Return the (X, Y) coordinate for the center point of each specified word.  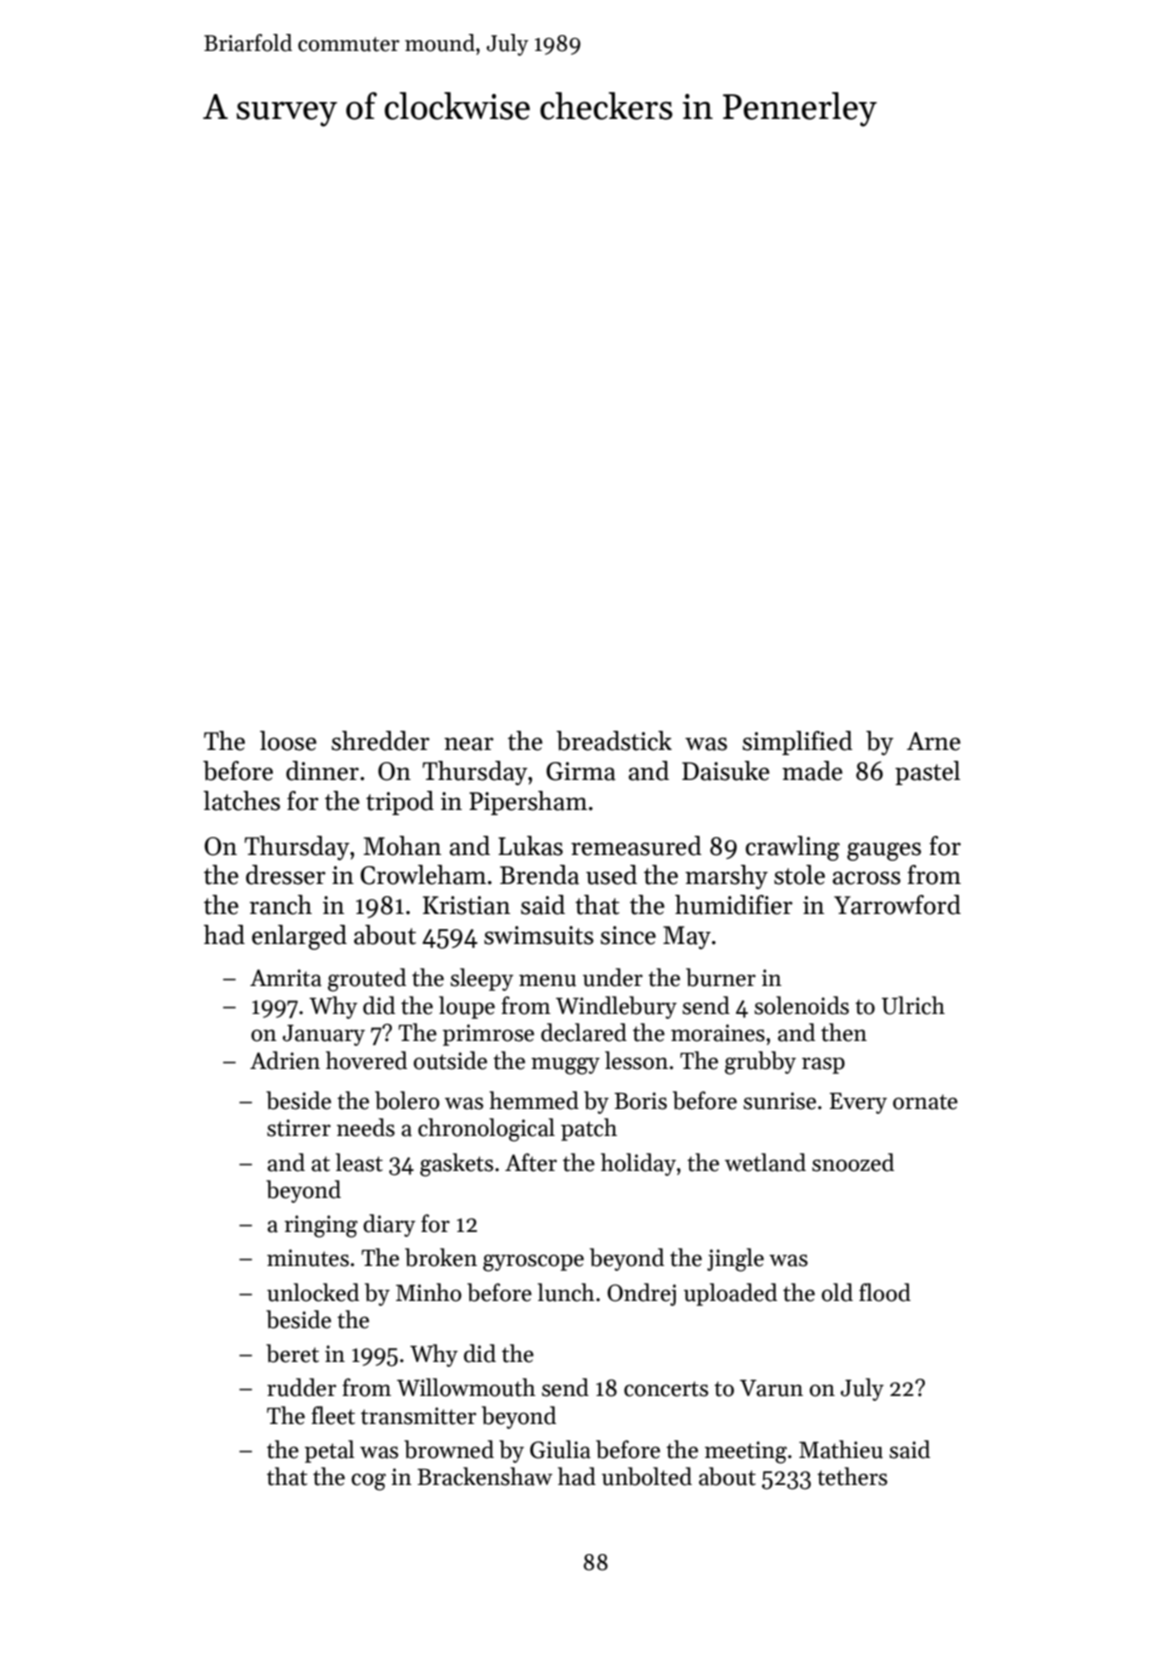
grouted (367, 980)
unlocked (313, 1292)
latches (241, 801)
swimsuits (539, 935)
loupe (467, 1007)
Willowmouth (466, 1387)
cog (368, 1482)
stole (799, 875)
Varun (771, 1388)
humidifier (734, 905)
